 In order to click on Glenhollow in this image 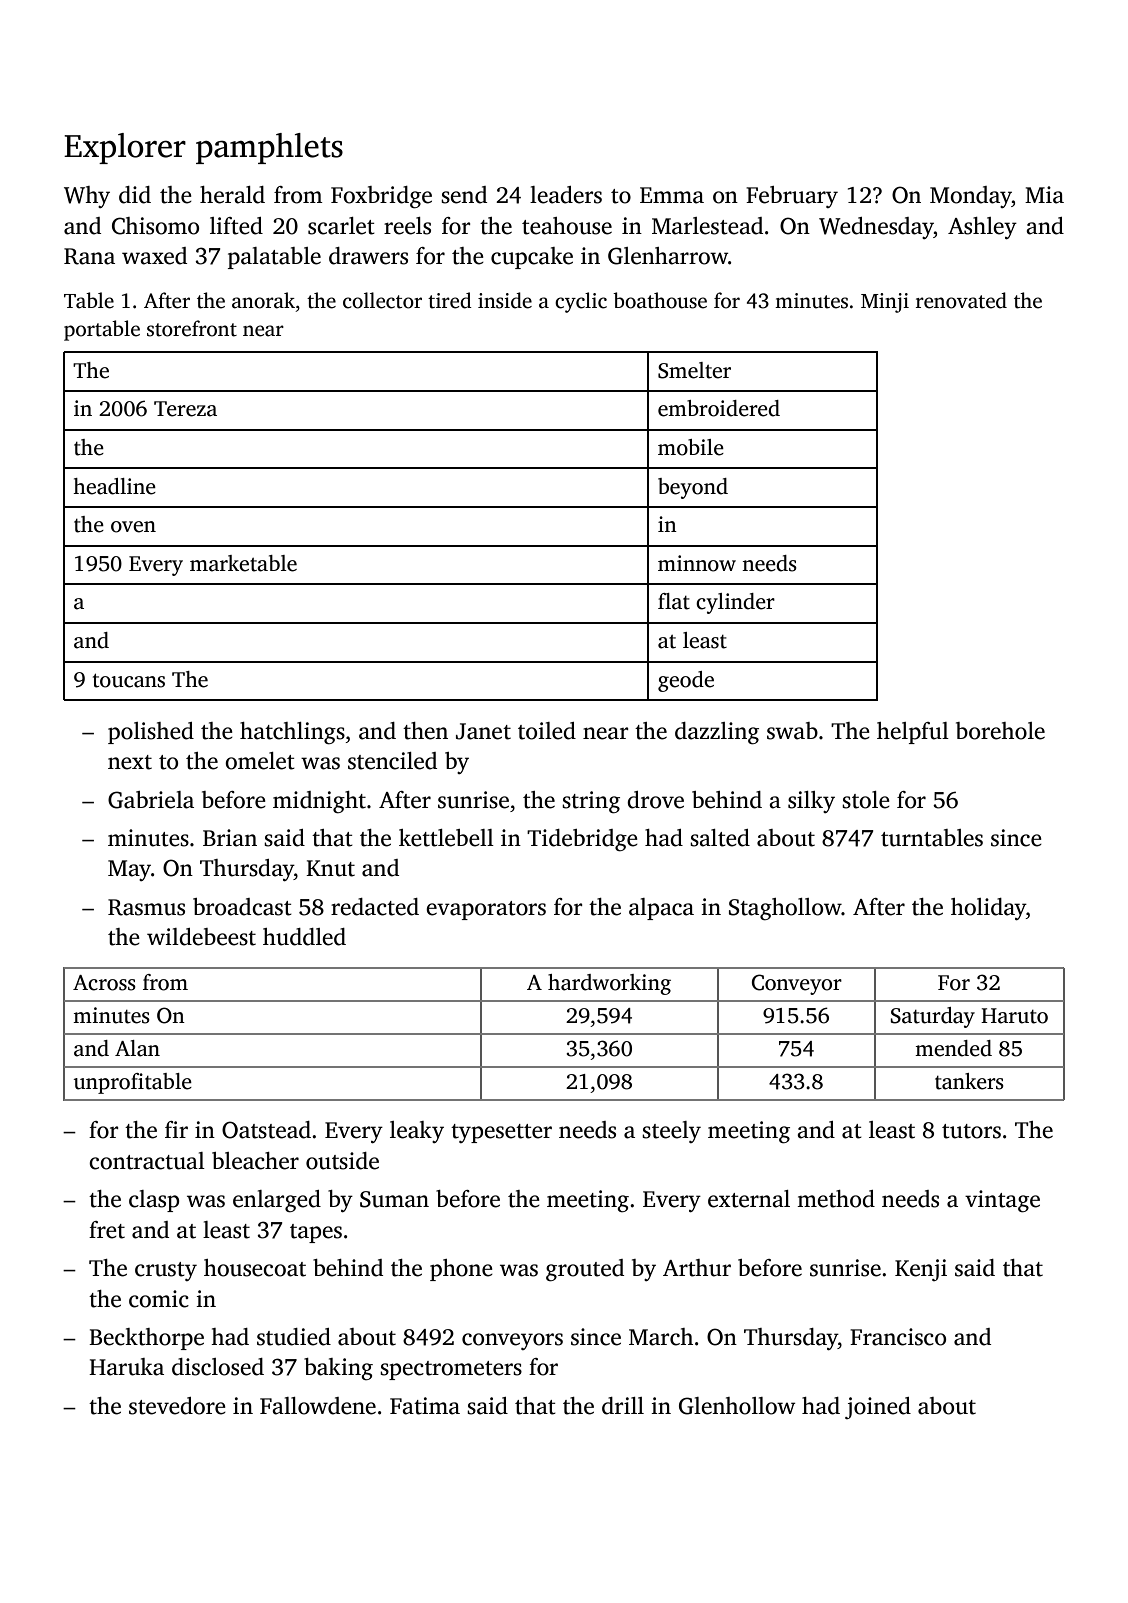, I will do `click(737, 1406)`.
